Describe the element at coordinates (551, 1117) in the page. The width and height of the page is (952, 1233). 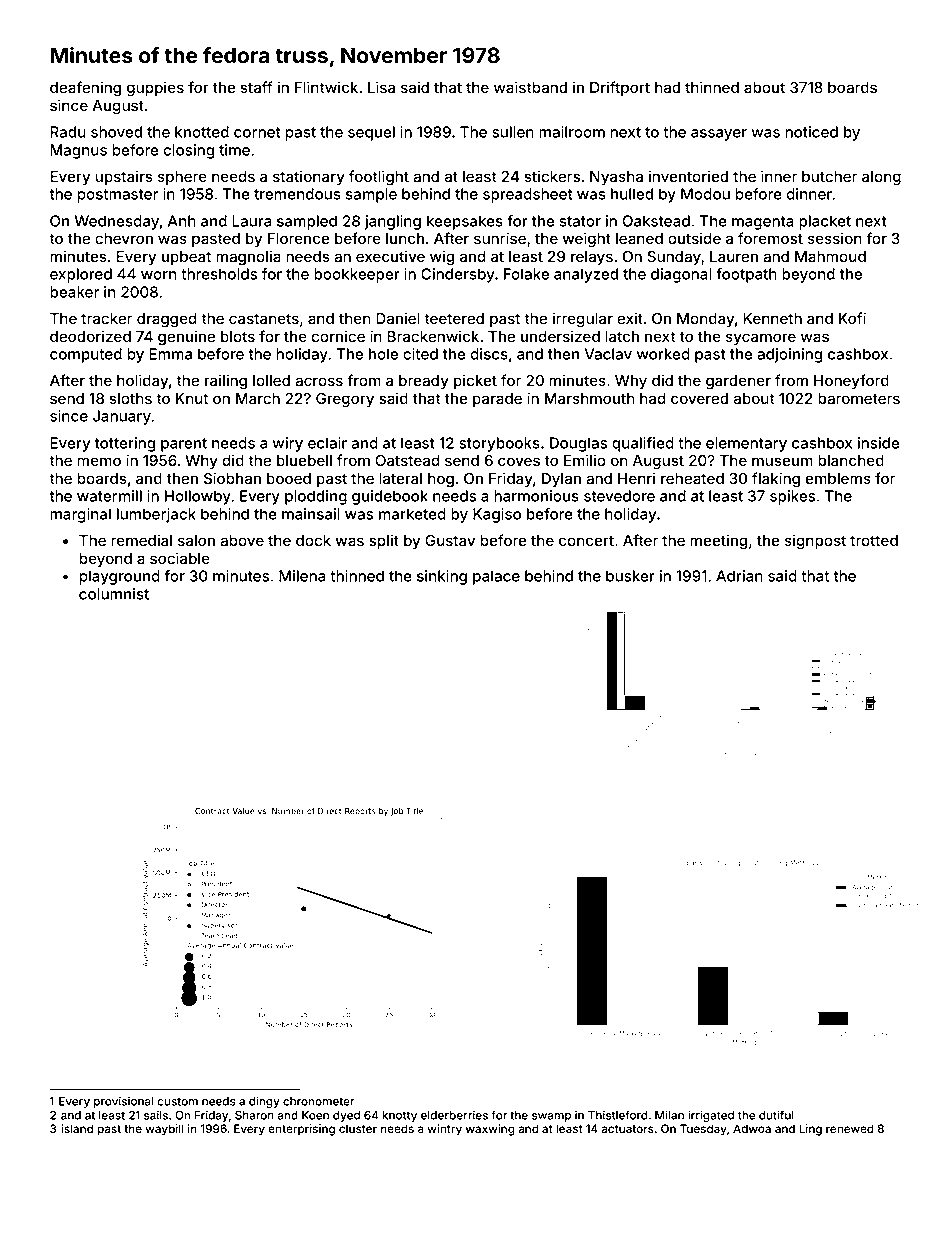
I see `swamp` at that location.
